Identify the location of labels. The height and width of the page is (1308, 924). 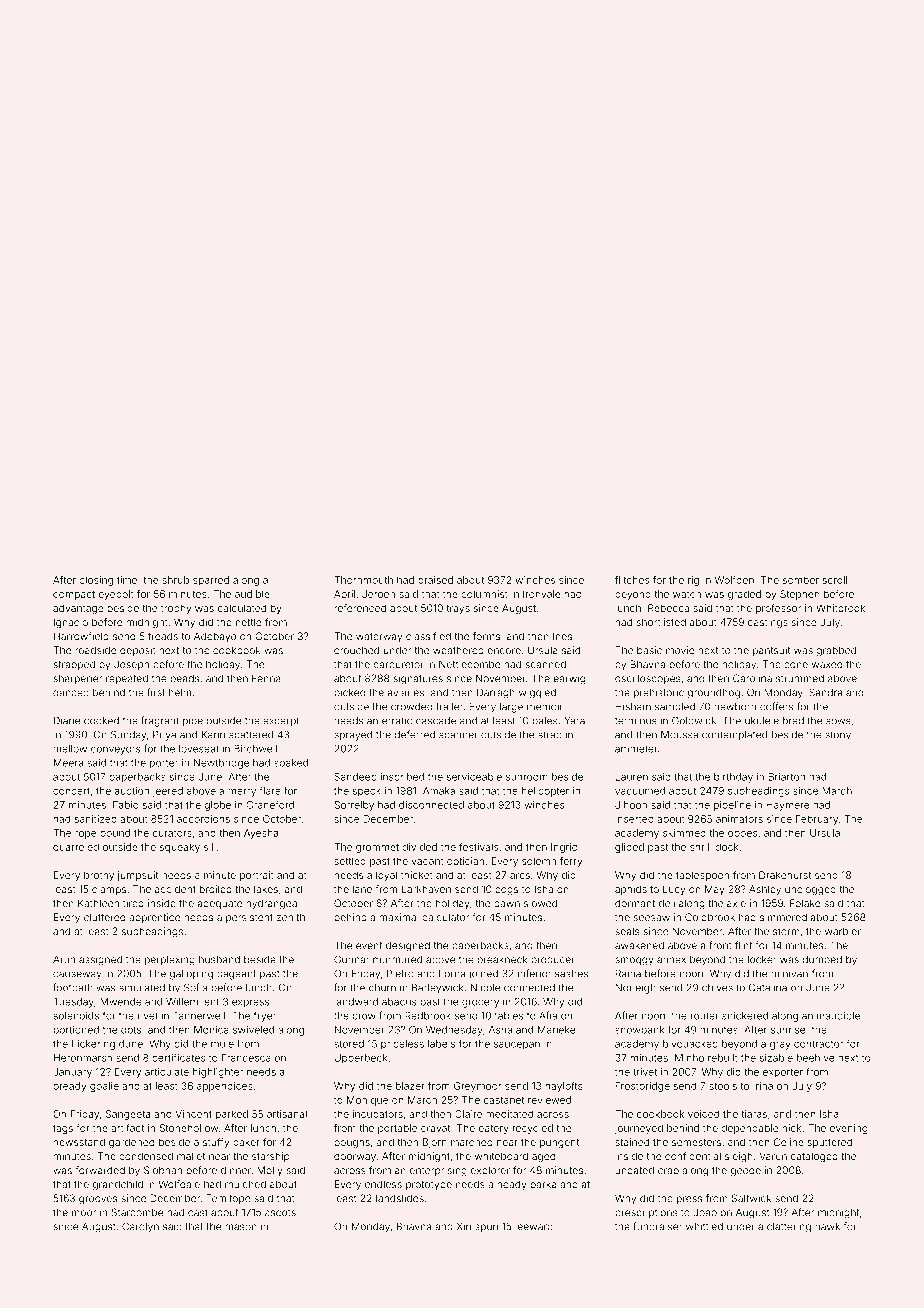
(441, 1044).
